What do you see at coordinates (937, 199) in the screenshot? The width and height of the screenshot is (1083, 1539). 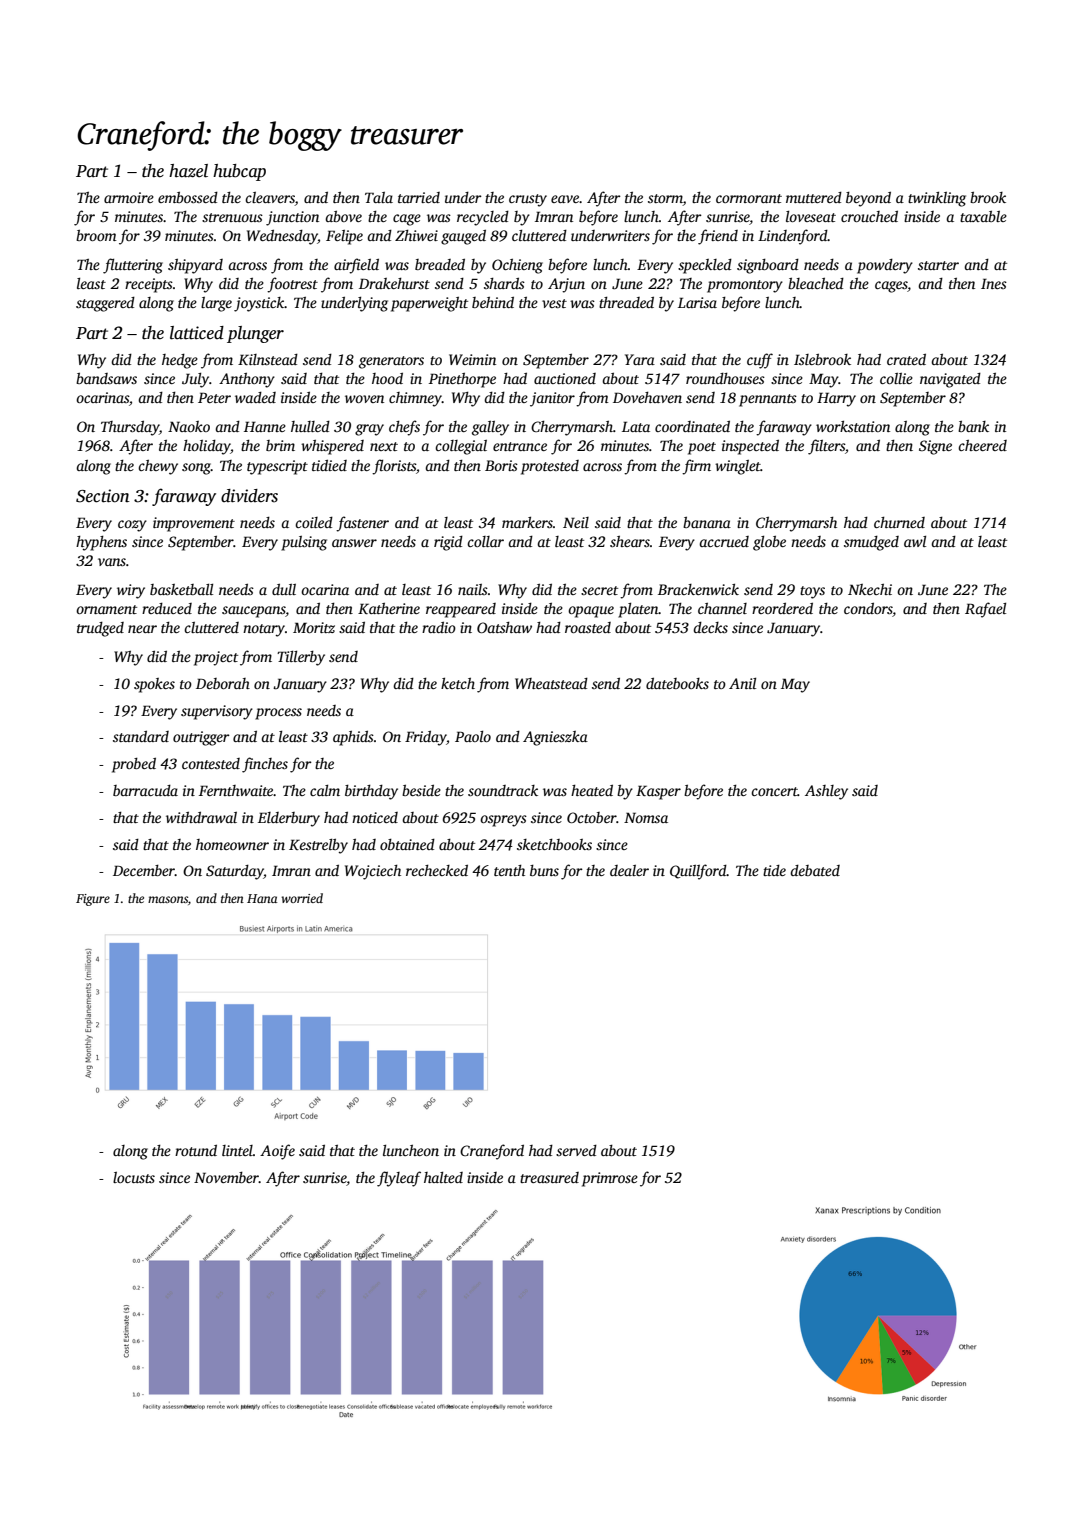 I see `twinkling` at bounding box center [937, 199].
